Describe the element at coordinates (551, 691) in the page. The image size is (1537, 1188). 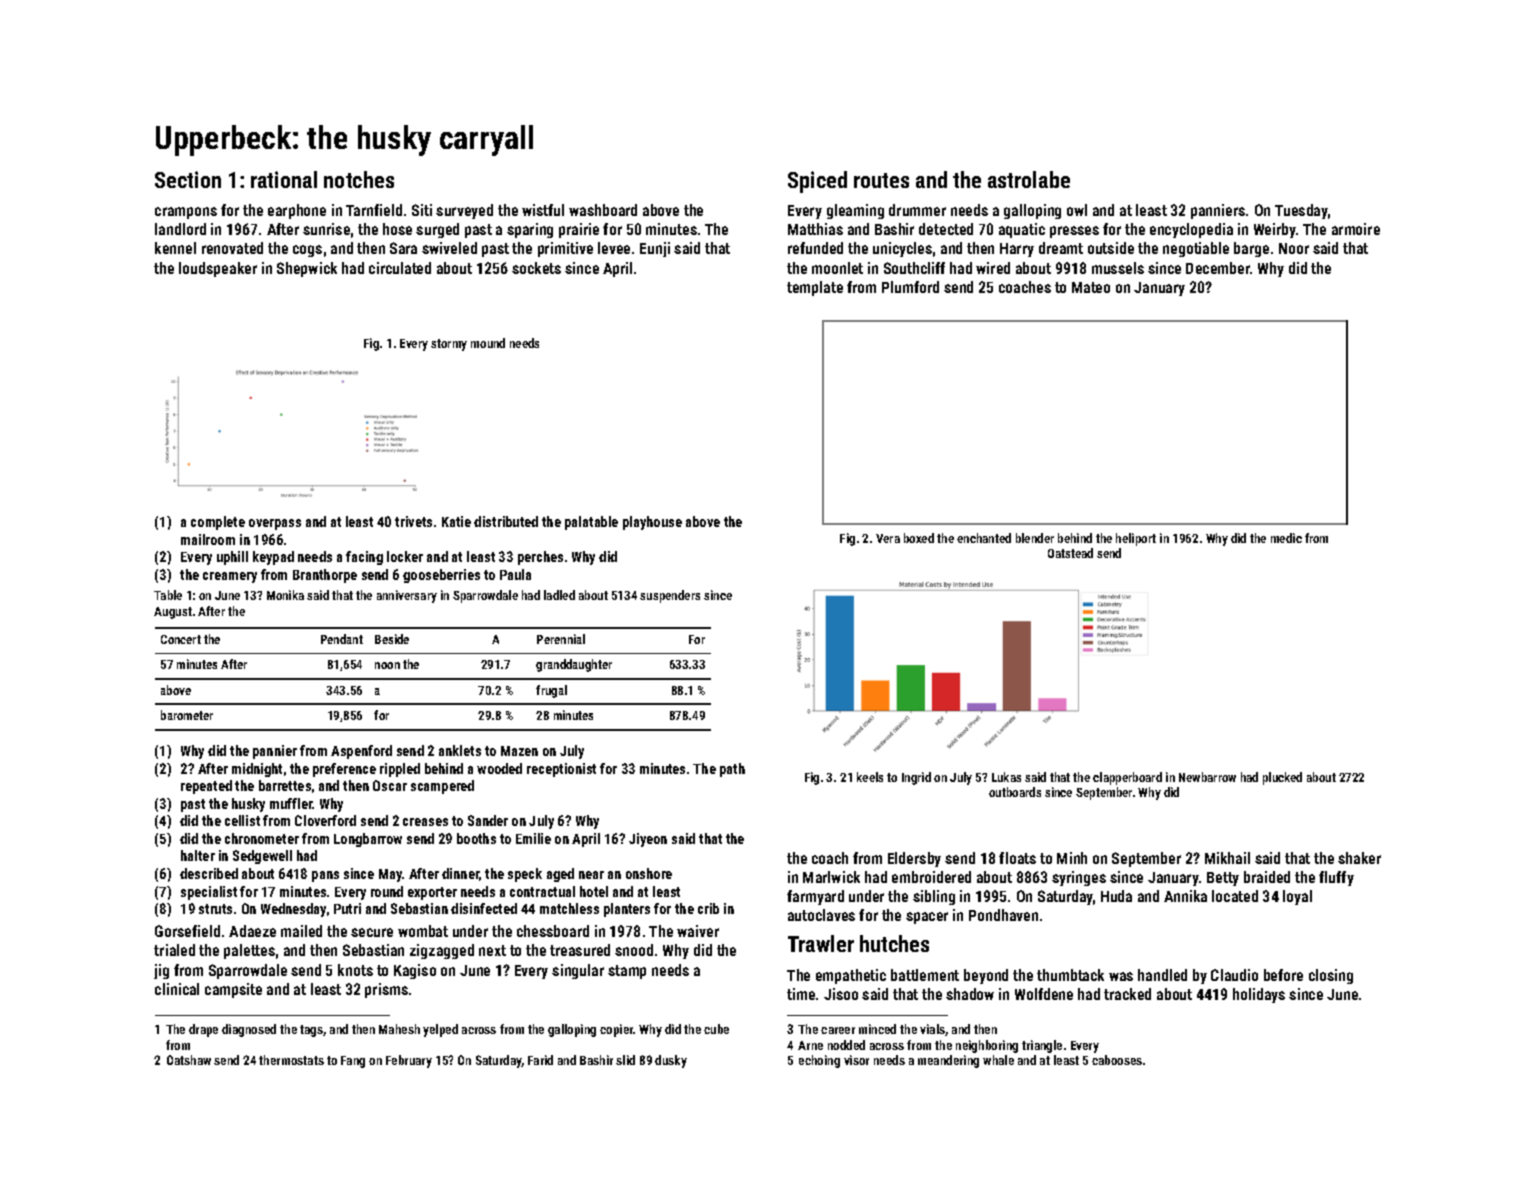
I see `frugal` at that location.
